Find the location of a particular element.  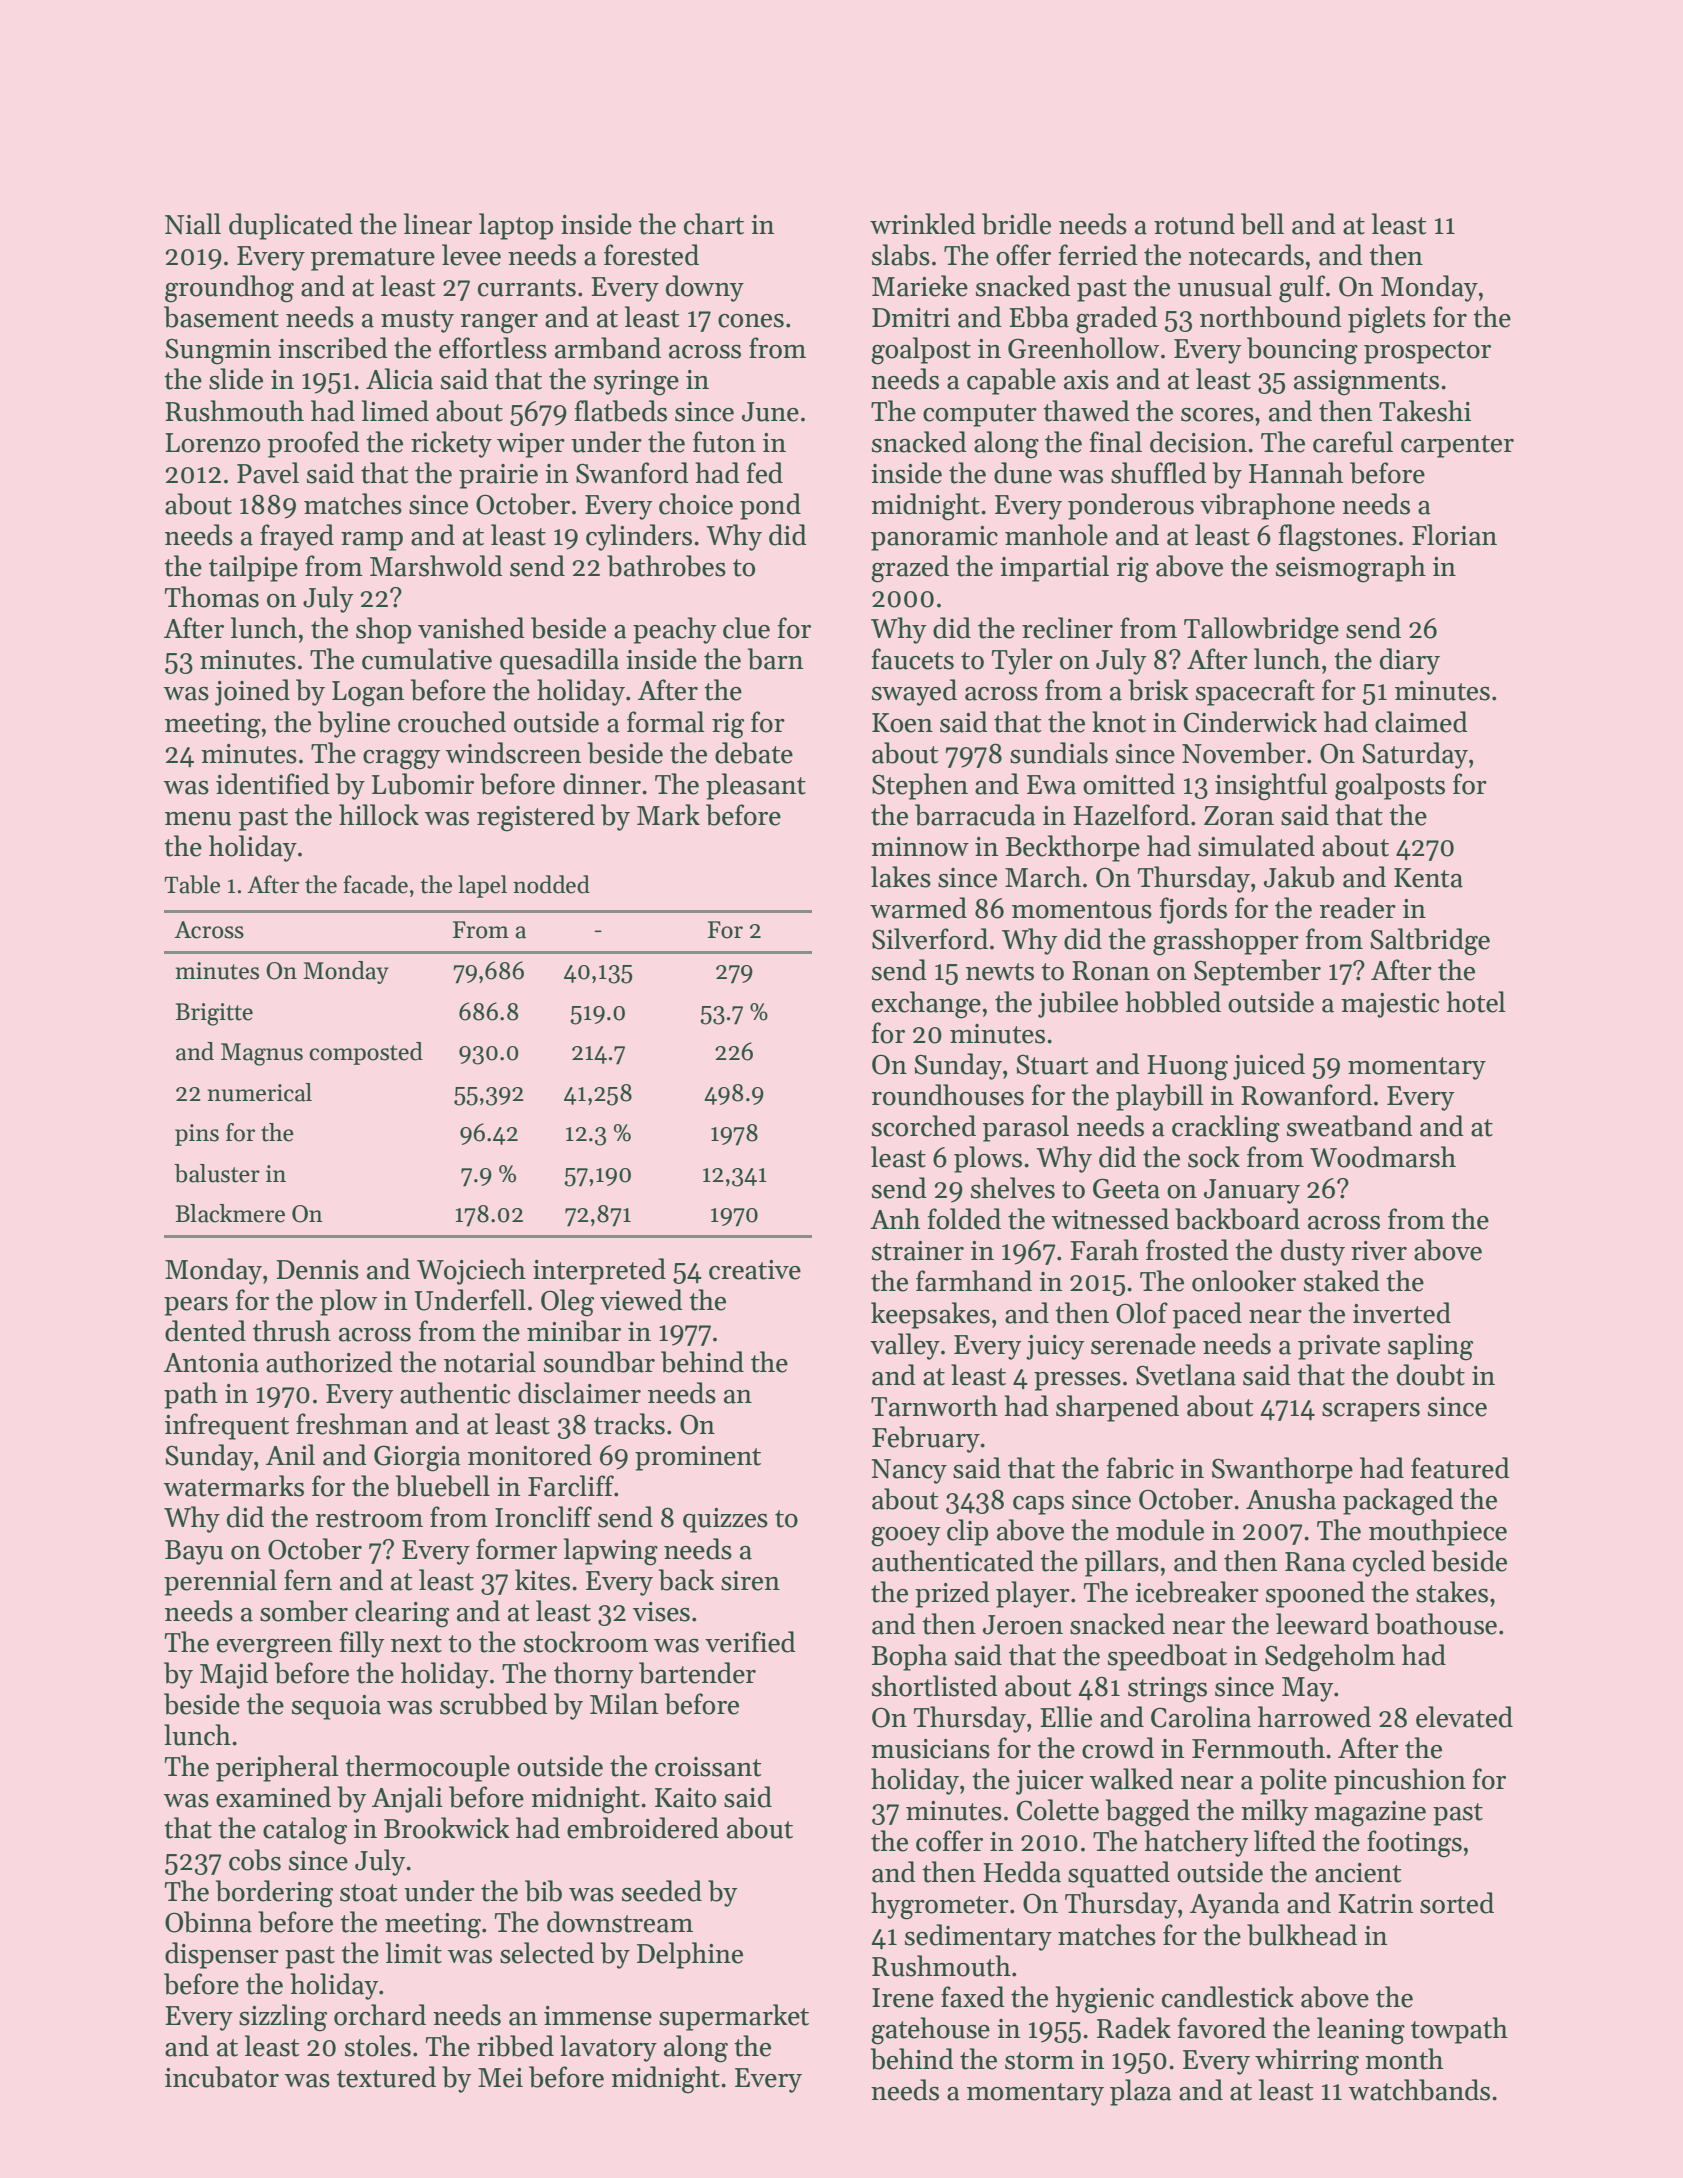

diary is located at coordinates (1410, 661).
